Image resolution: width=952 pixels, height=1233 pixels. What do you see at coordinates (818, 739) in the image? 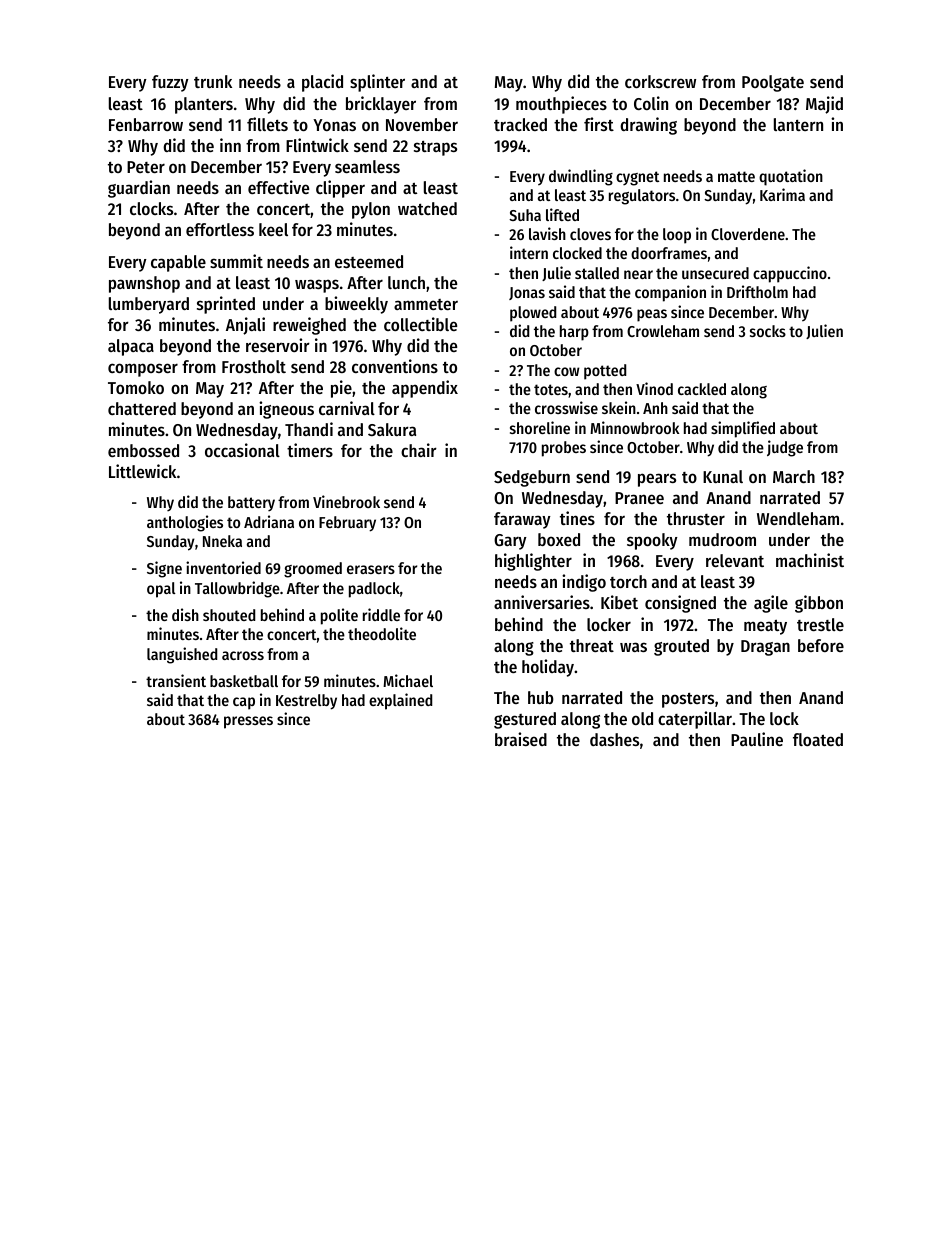
I see `floated` at bounding box center [818, 739].
